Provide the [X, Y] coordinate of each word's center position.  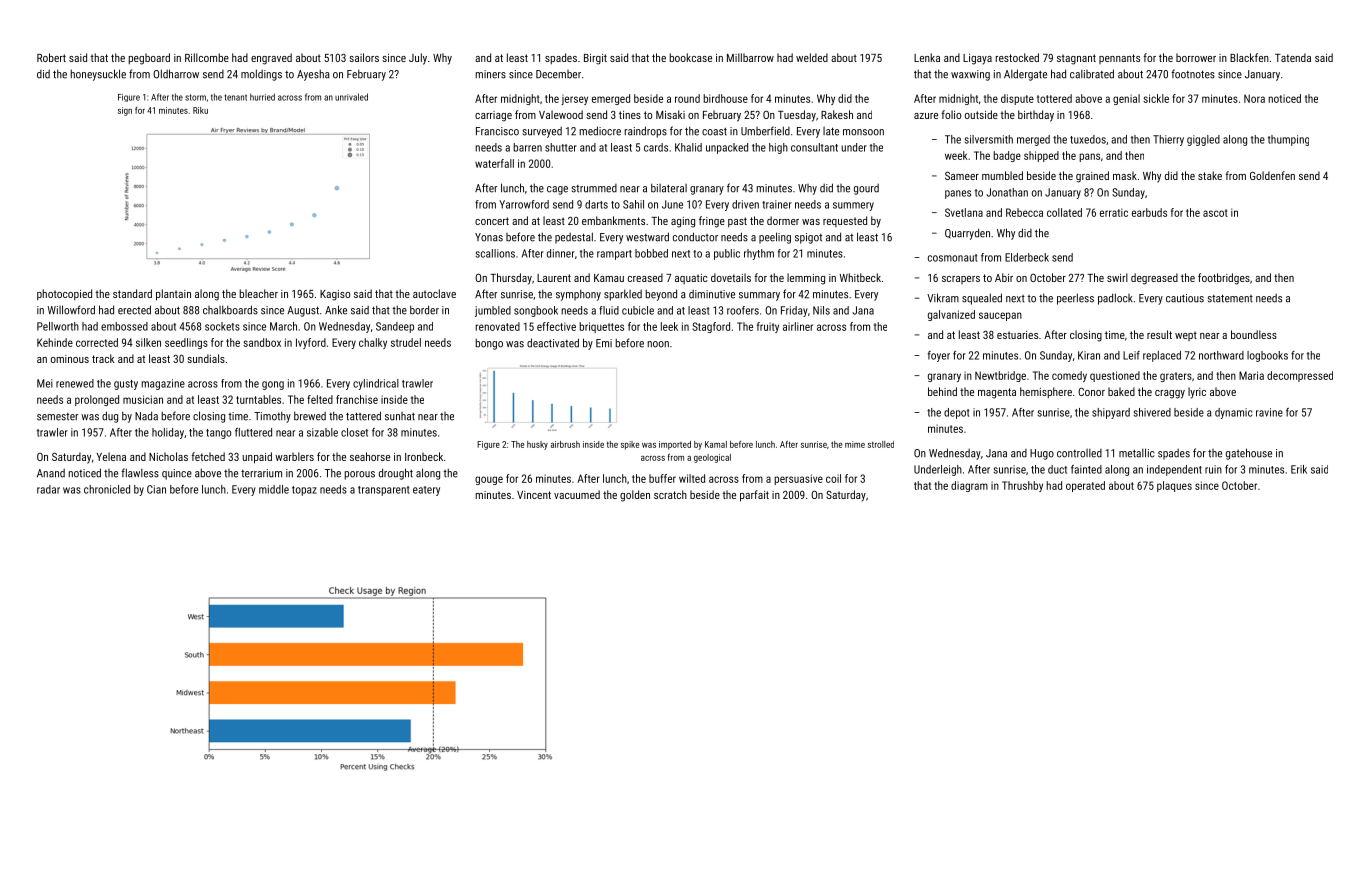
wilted [692, 478]
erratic [1114, 212]
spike [630, 445]
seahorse [370, 456]
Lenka [927, 57]
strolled [881, 444]
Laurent [554, 278]
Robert [51, 57]
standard [132, 293]
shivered [1152, 412]
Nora [1254, 98]
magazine [163, 384]
